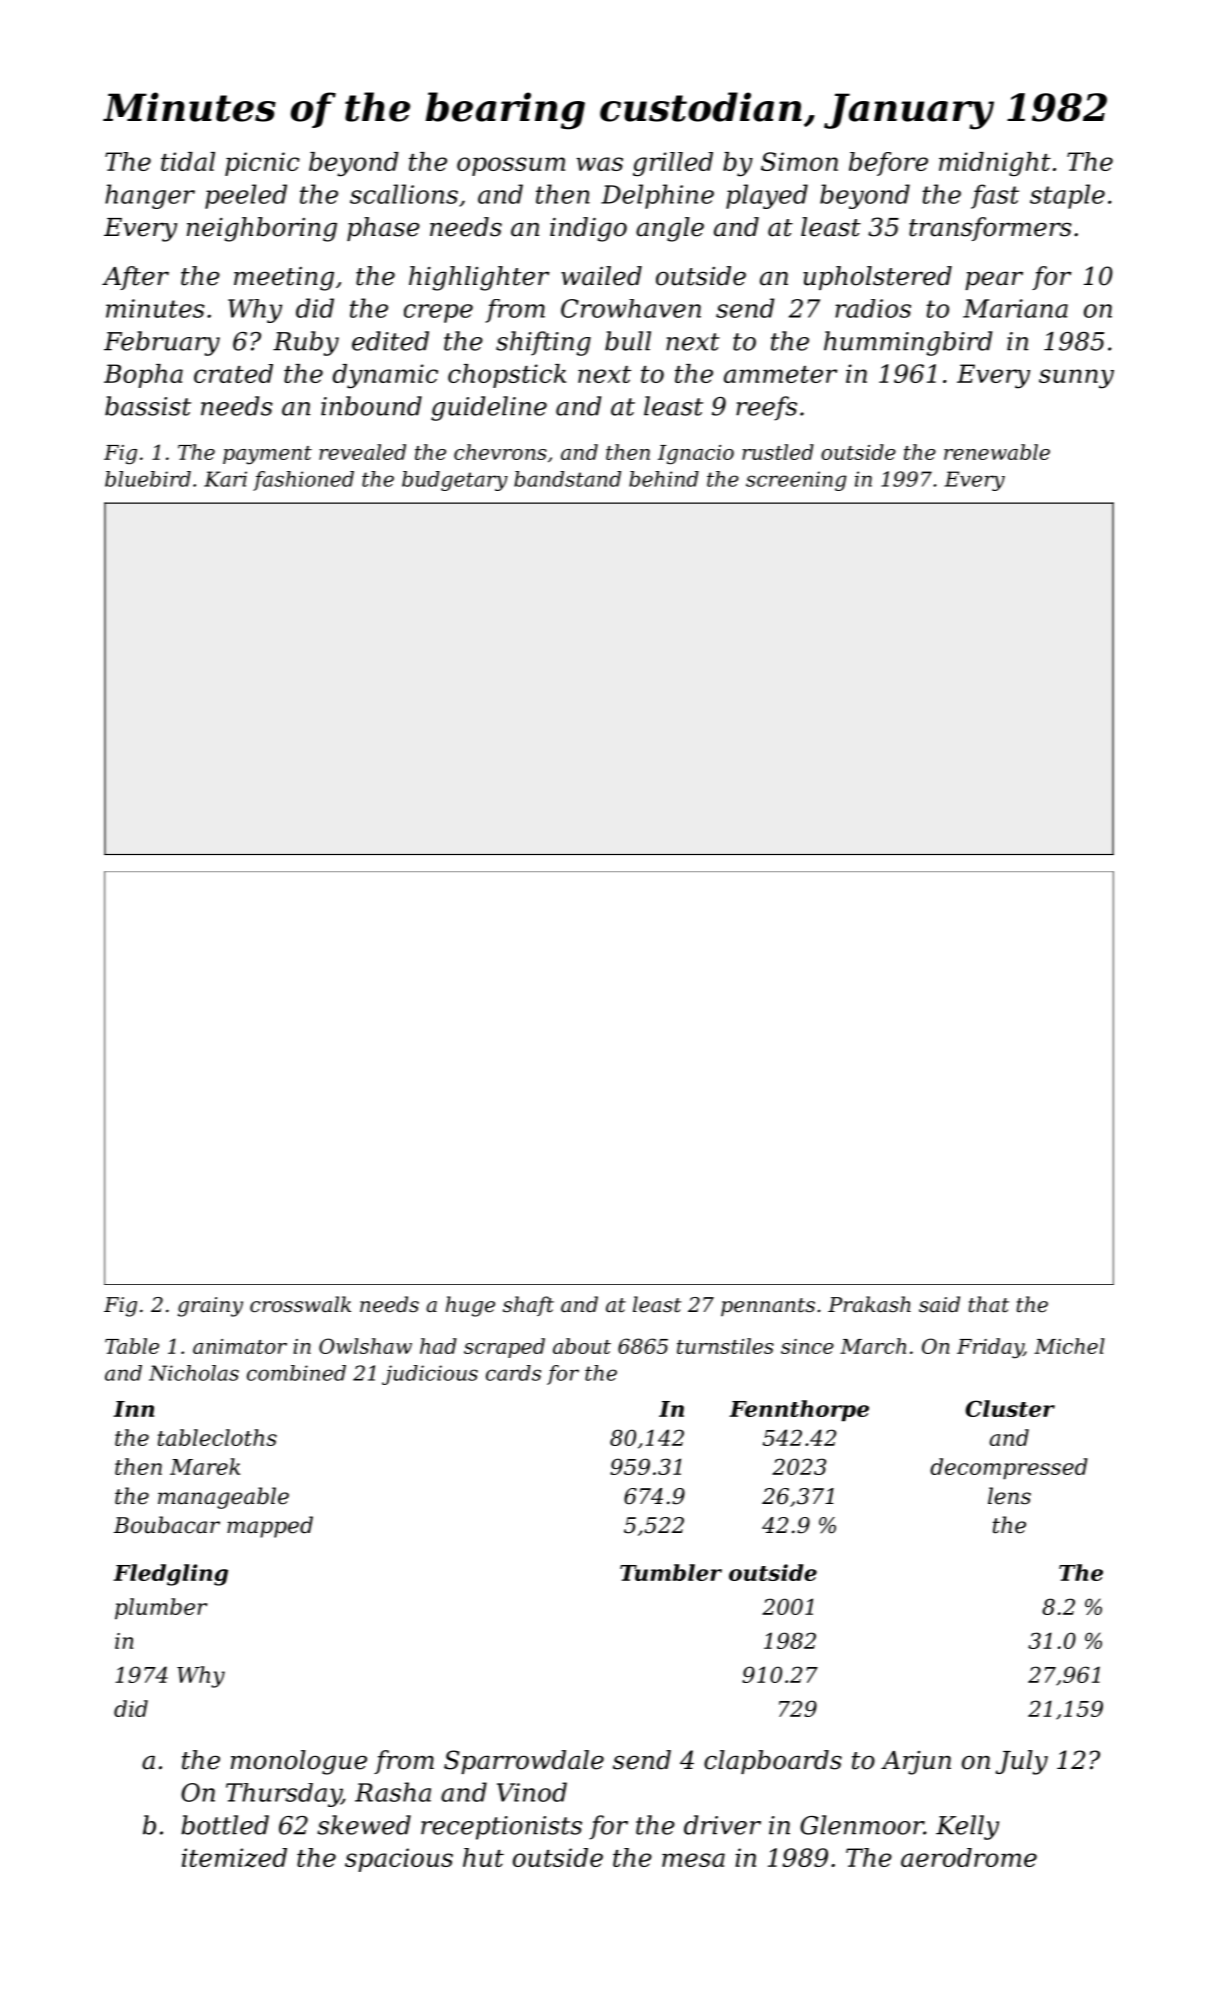  I want to click on turnstiles, so click(725, 1346).
